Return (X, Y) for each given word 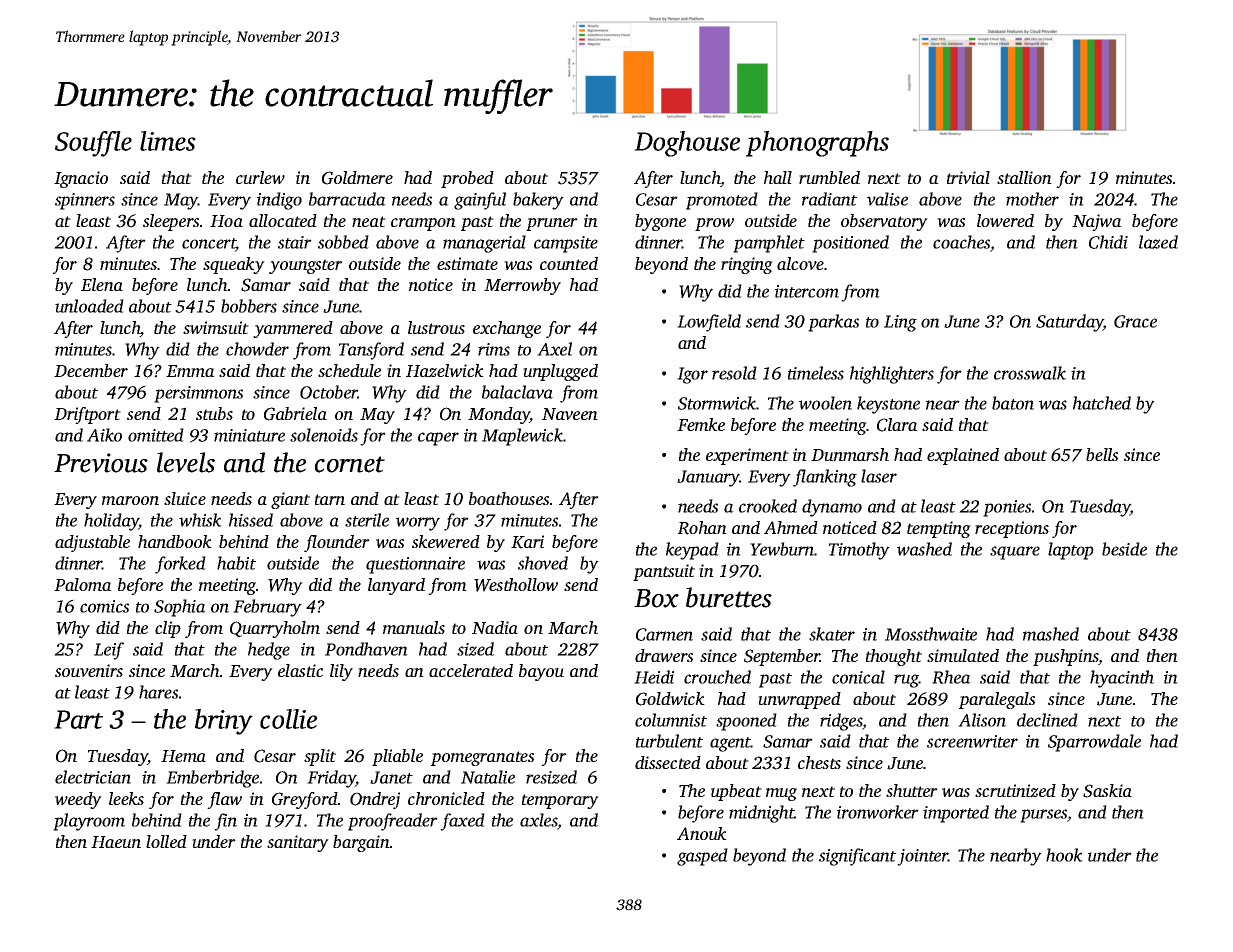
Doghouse (687, 144)
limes (168, 141)
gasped (702, 857)
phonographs (817, 144)
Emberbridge (212, 779)
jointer (922, 857)
